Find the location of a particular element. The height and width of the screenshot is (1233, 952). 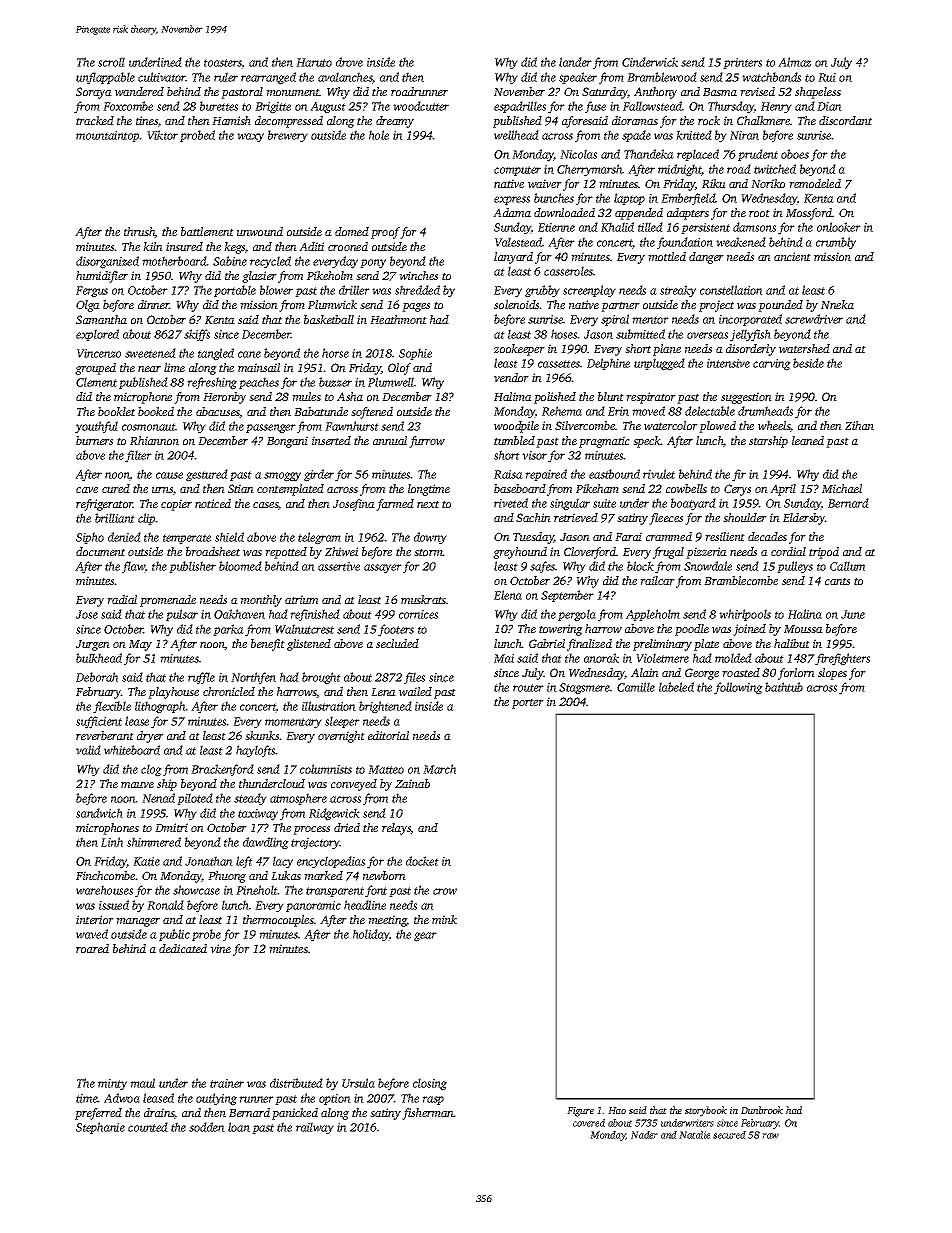

toasters is located at coordinates (223, 64).
